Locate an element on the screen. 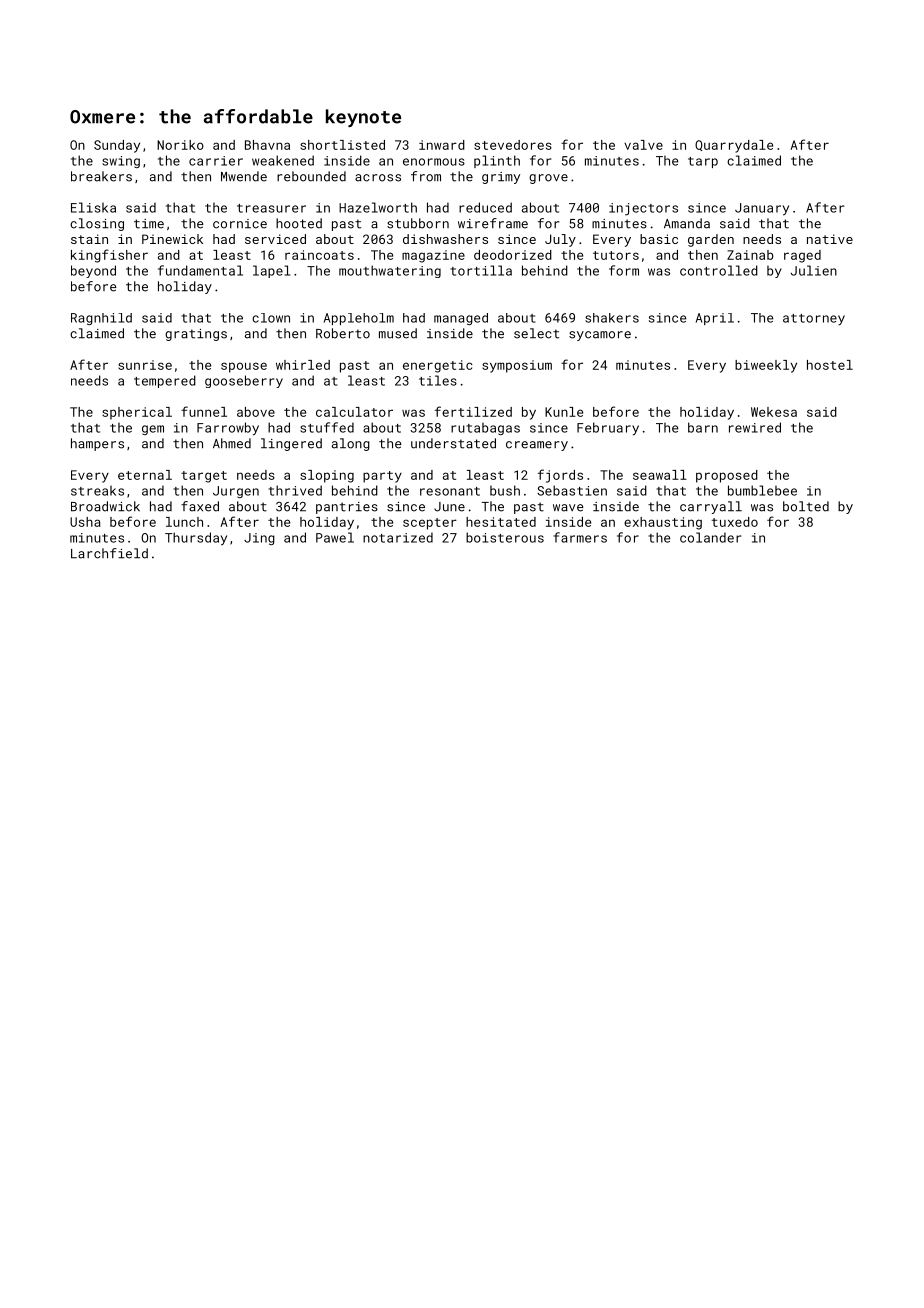  managed is located at coordinates (461, 319).
